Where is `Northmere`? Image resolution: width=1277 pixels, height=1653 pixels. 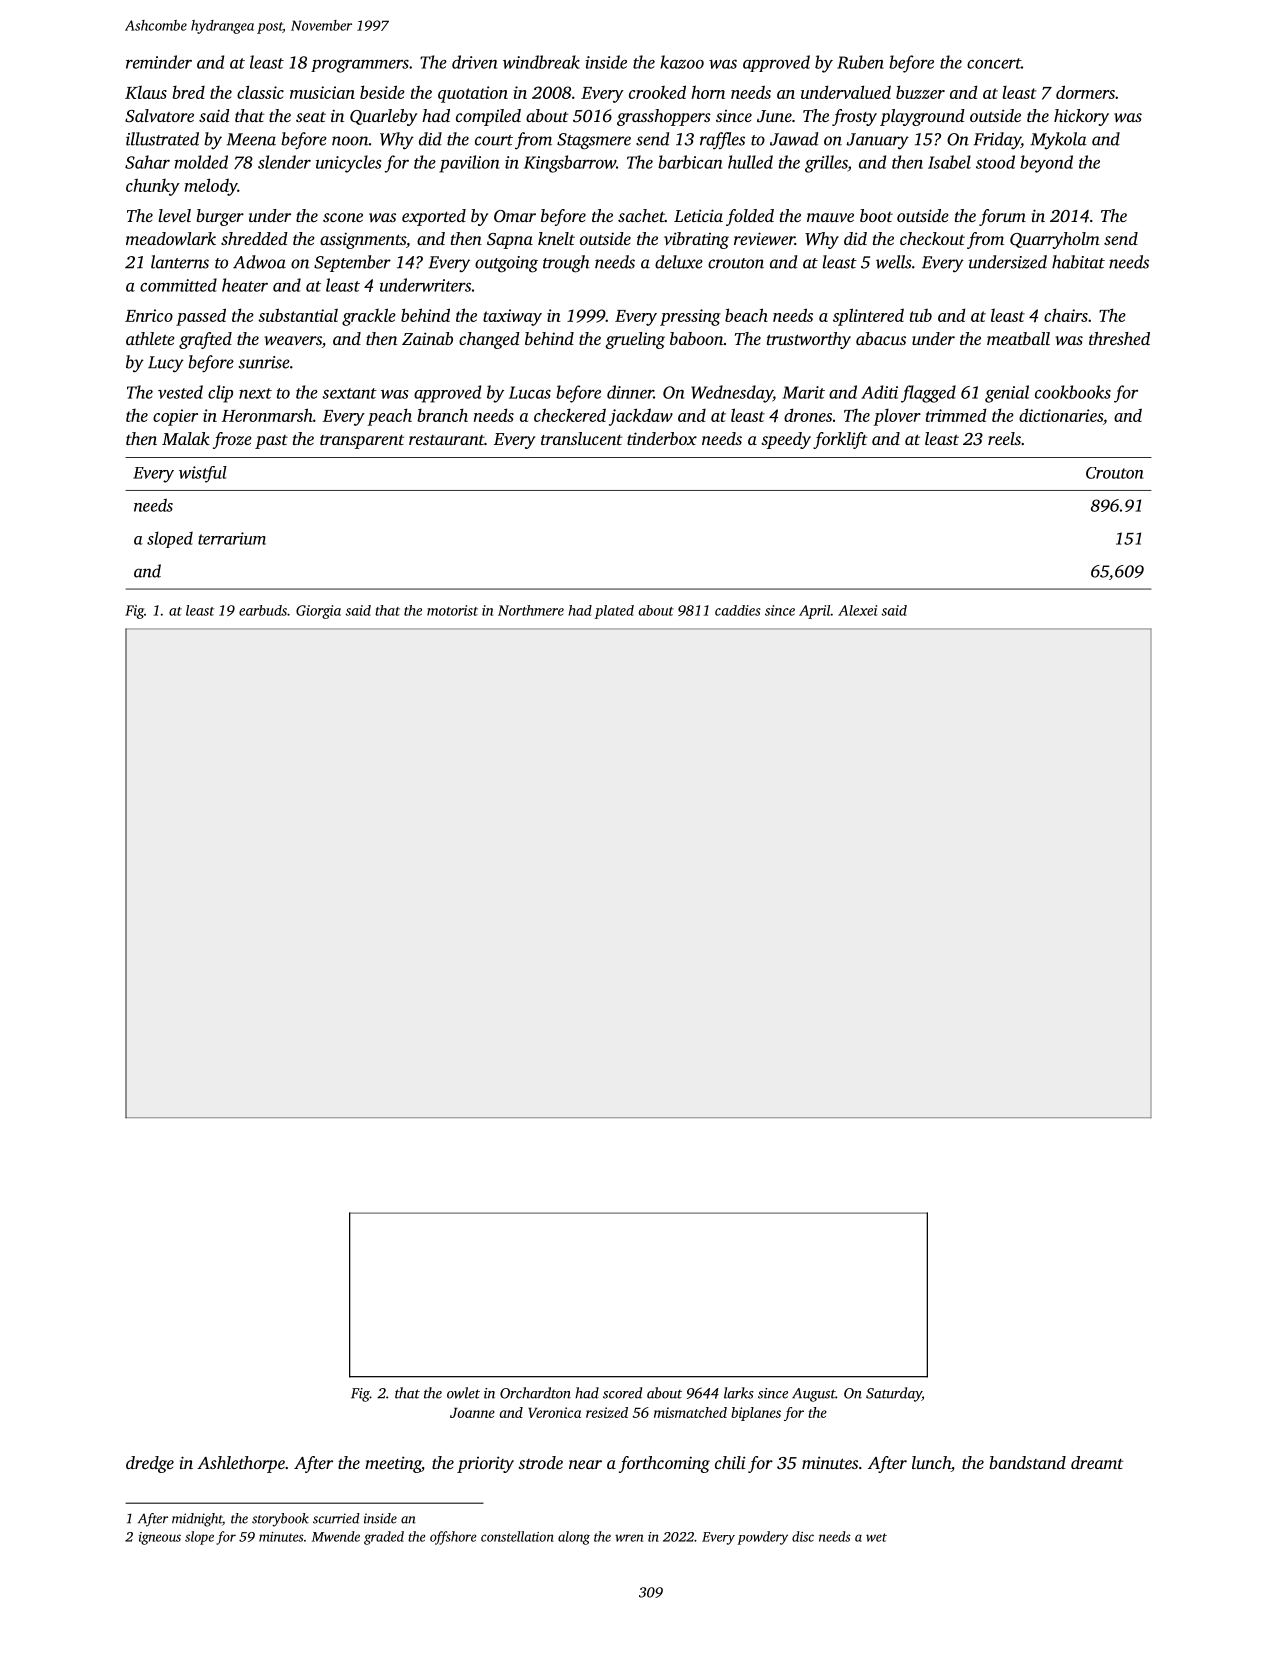
Northmere is located at coordinates (531, 610).
